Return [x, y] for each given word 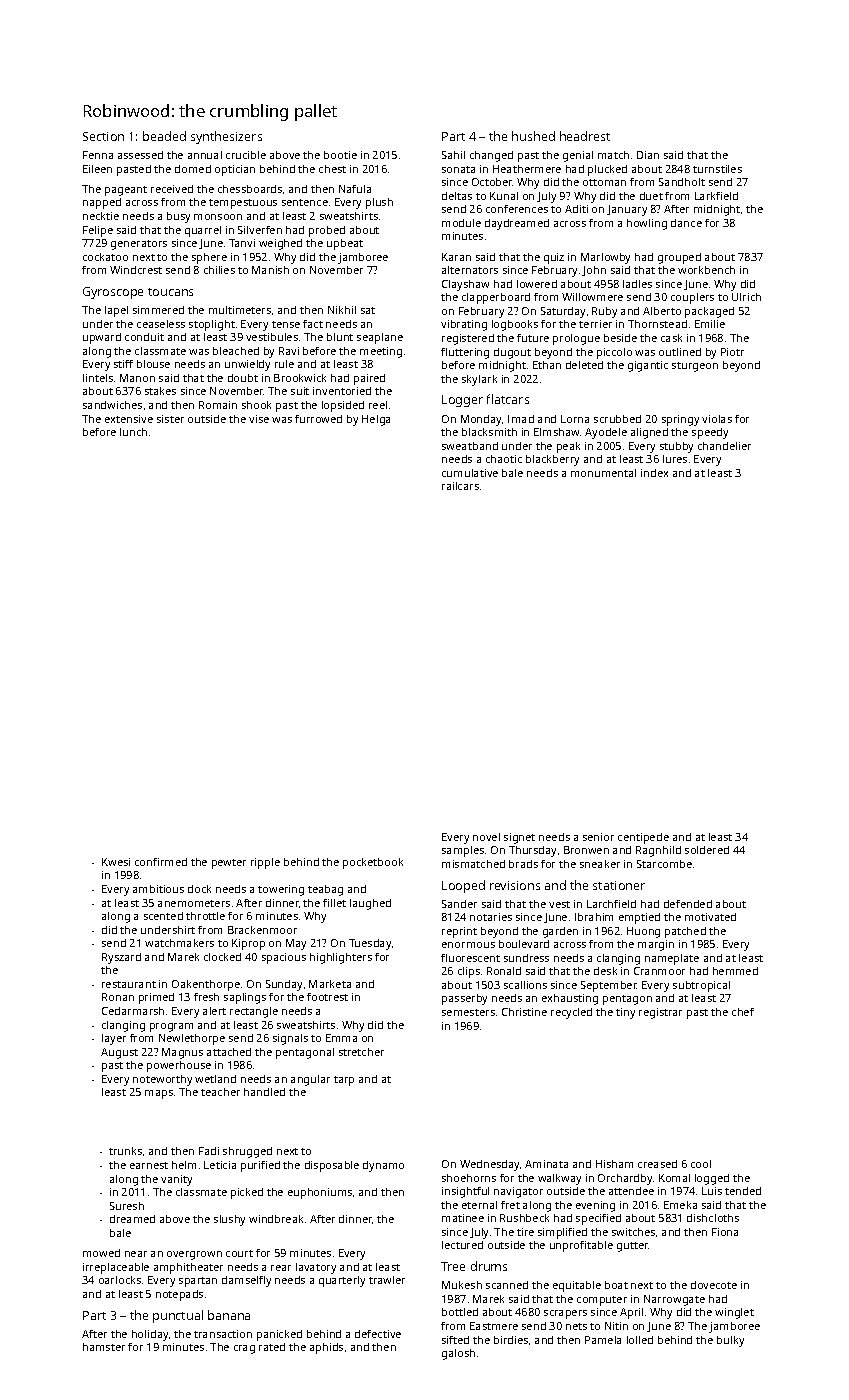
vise [259, 419]
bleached [236, 351]
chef [743, 1012]
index [654, 473]
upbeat [345, 244]
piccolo [614, 353]
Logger [462, 401]
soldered [707, 850]
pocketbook [373, 863]
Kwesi [116, 862]
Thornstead [657, 324]
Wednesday [489, 1165]
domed [193, 169]
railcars [460, 486]
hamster [104, 1347]
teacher [220, 1092]
